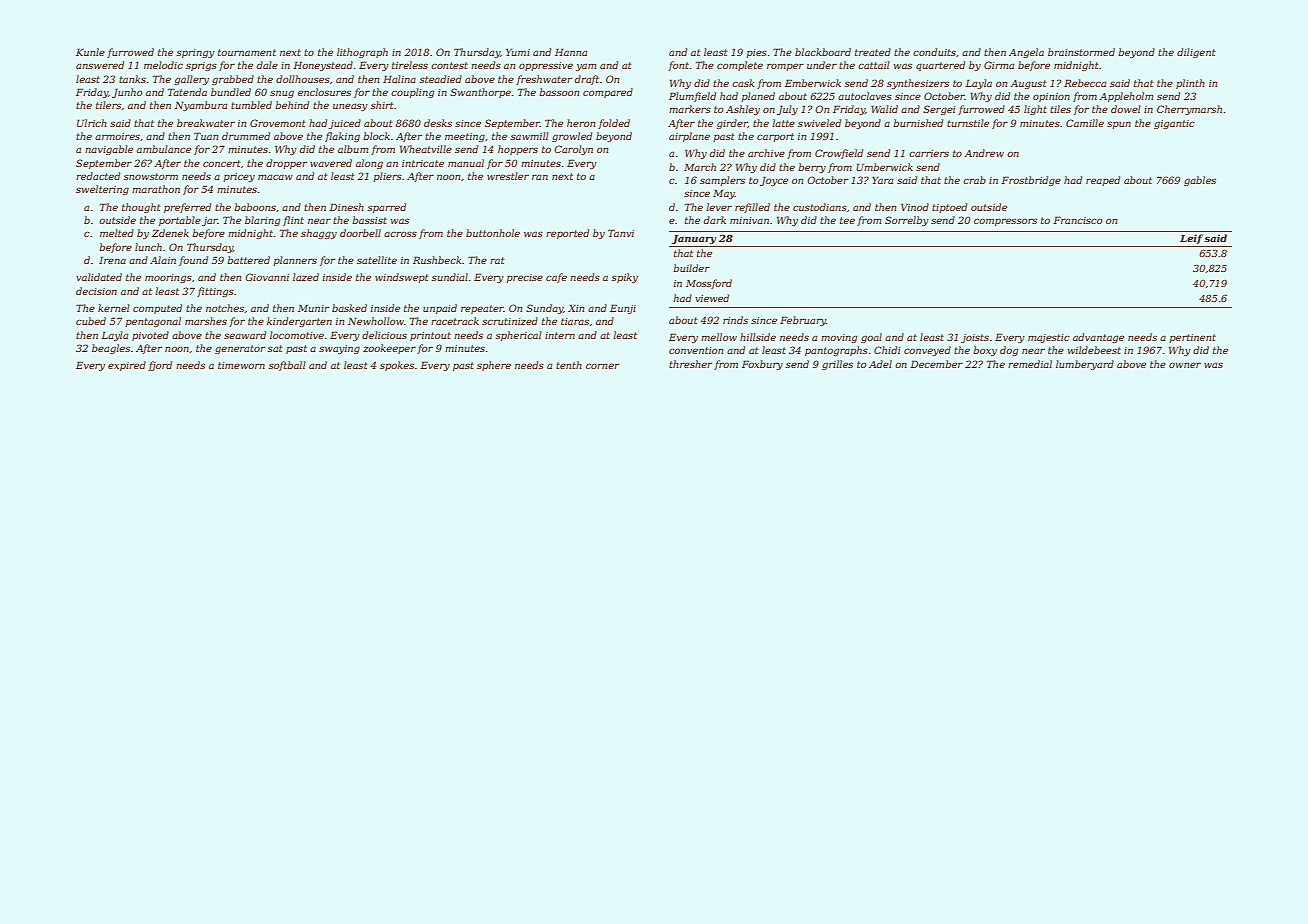 This page has height=924, width=1308. Describe the element at coordinates (1189, 110) in the page. I see `Cherrymarsh` at that location.
